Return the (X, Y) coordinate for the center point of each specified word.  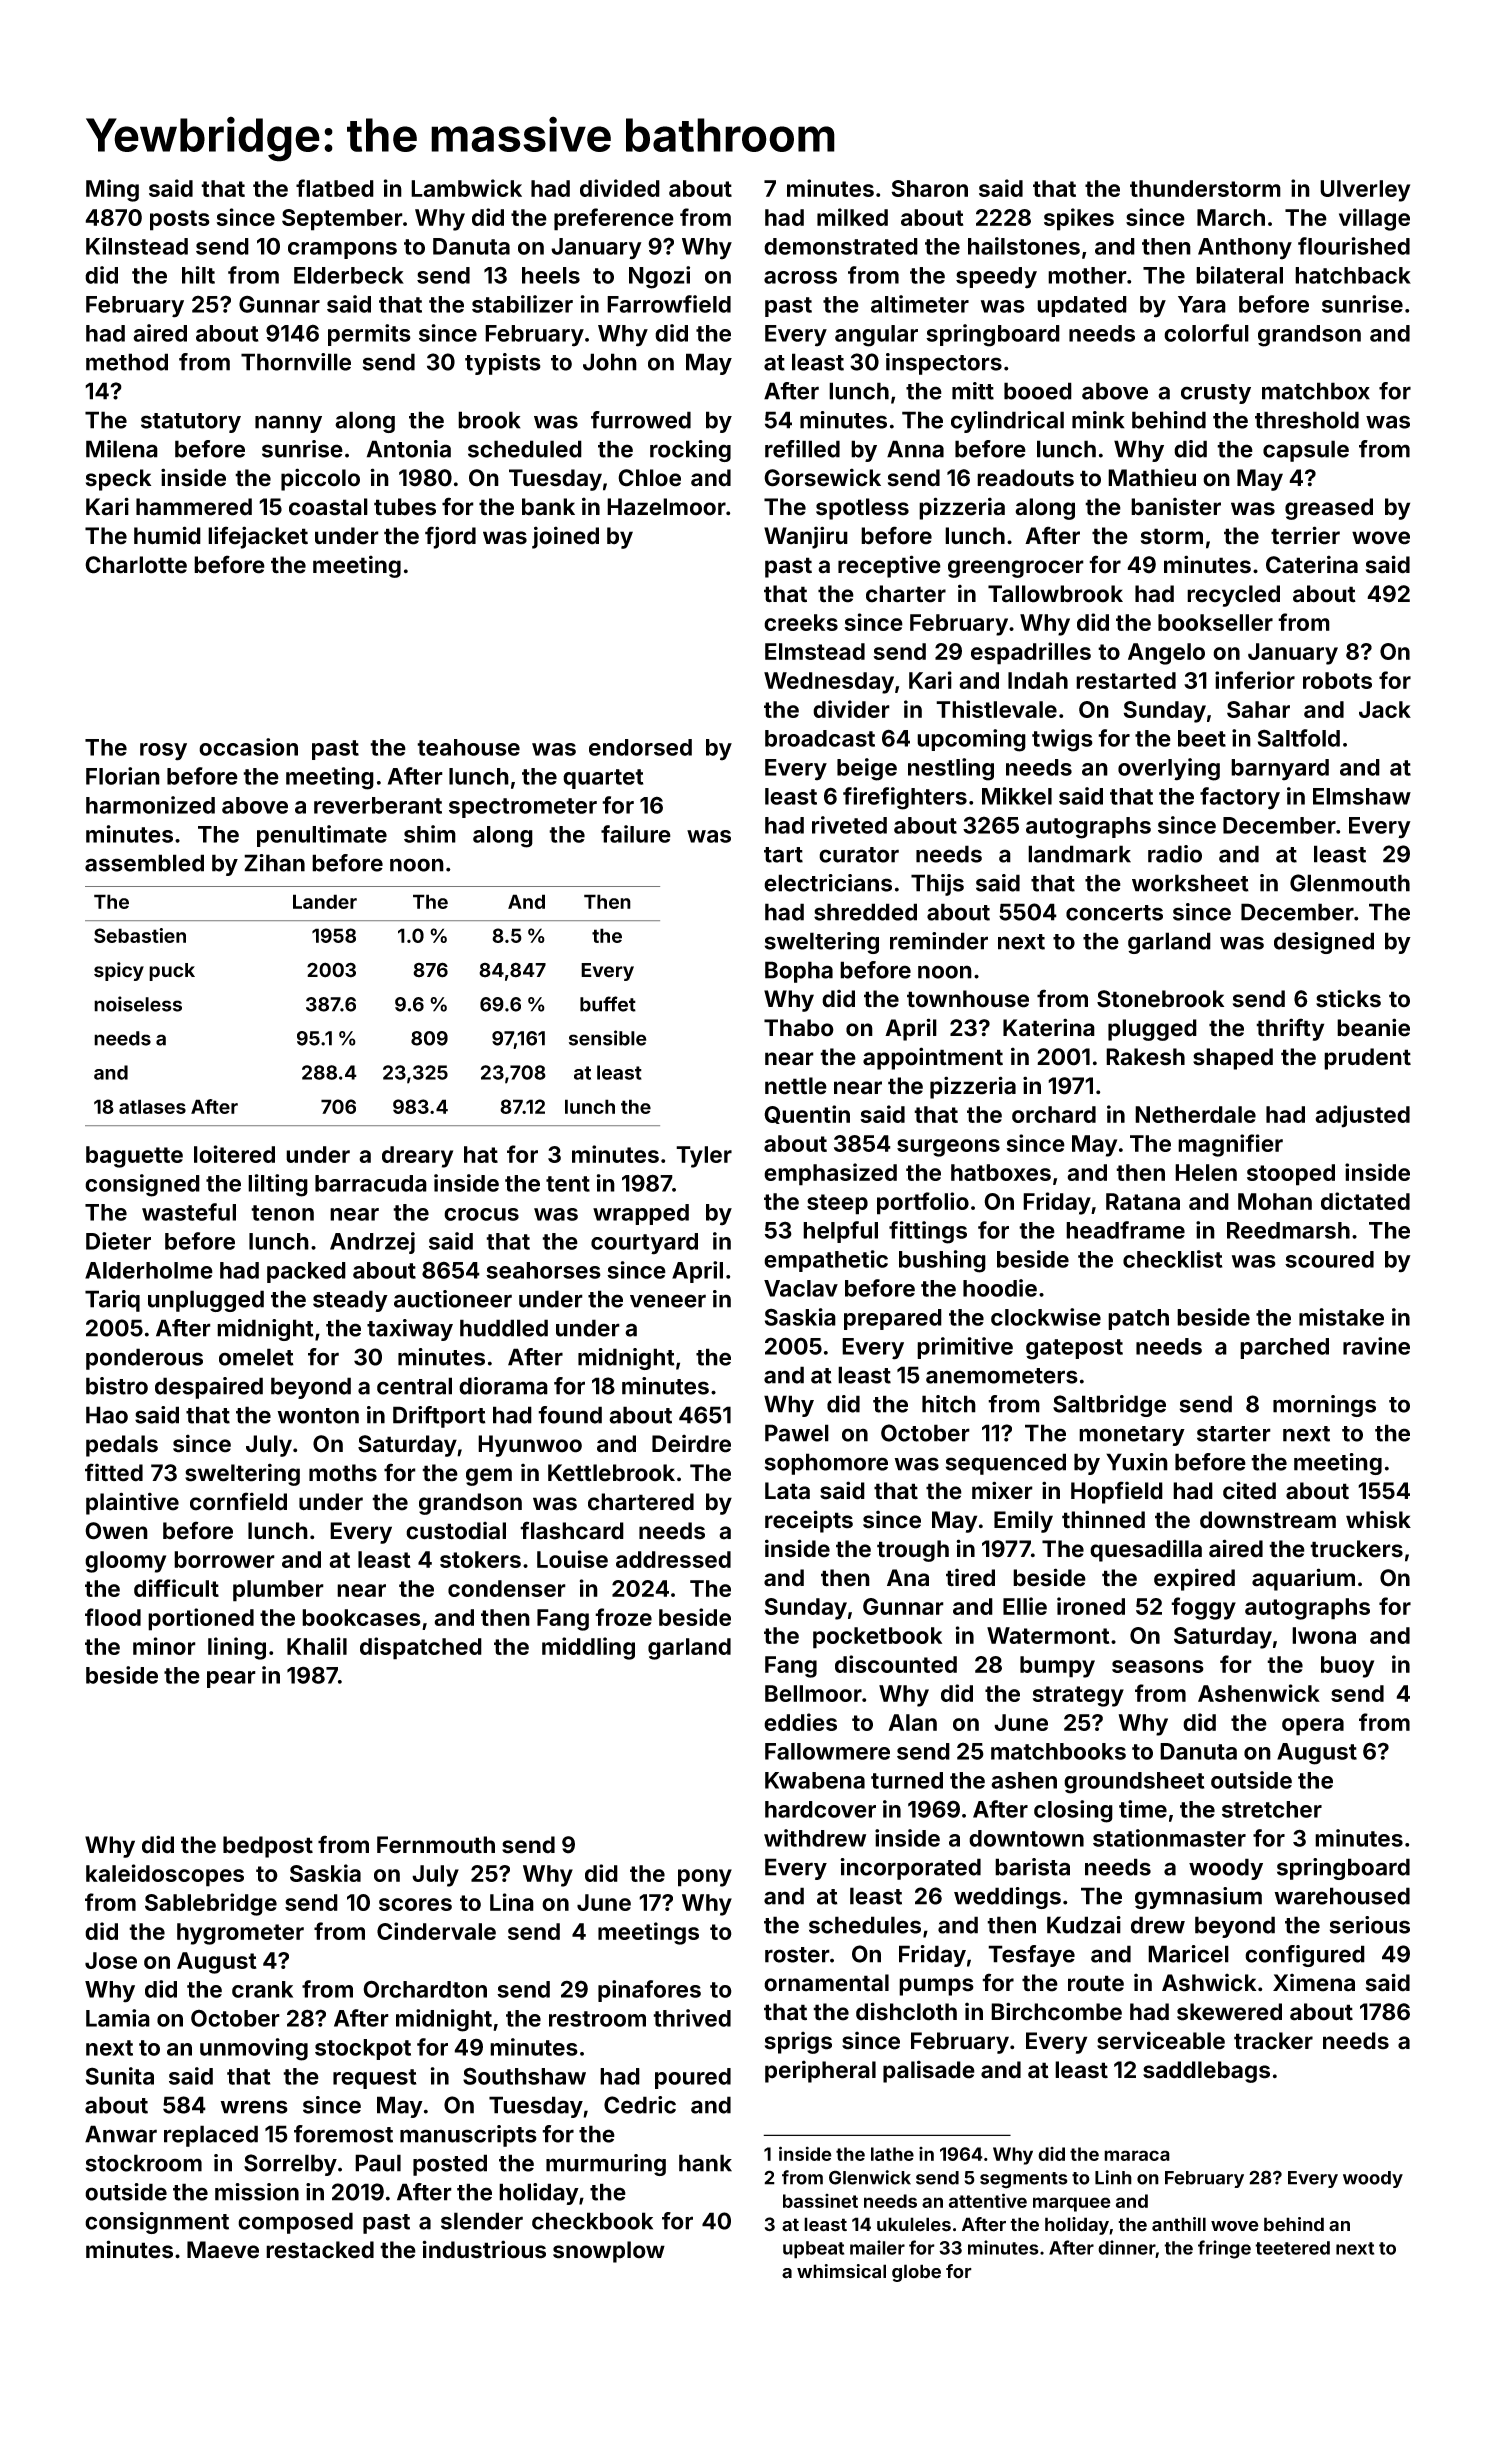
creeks (801, 622)
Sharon (929, 188)
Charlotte (136, 565)
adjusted (1362, 1116)
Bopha (799, 972)
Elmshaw (1362, 796)
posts (180, 220)
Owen (116, 1531)
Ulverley (1365, 191)
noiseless (138, 1004)
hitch (949, 1404)
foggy (1203, 1608)
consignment (157, 2223)
